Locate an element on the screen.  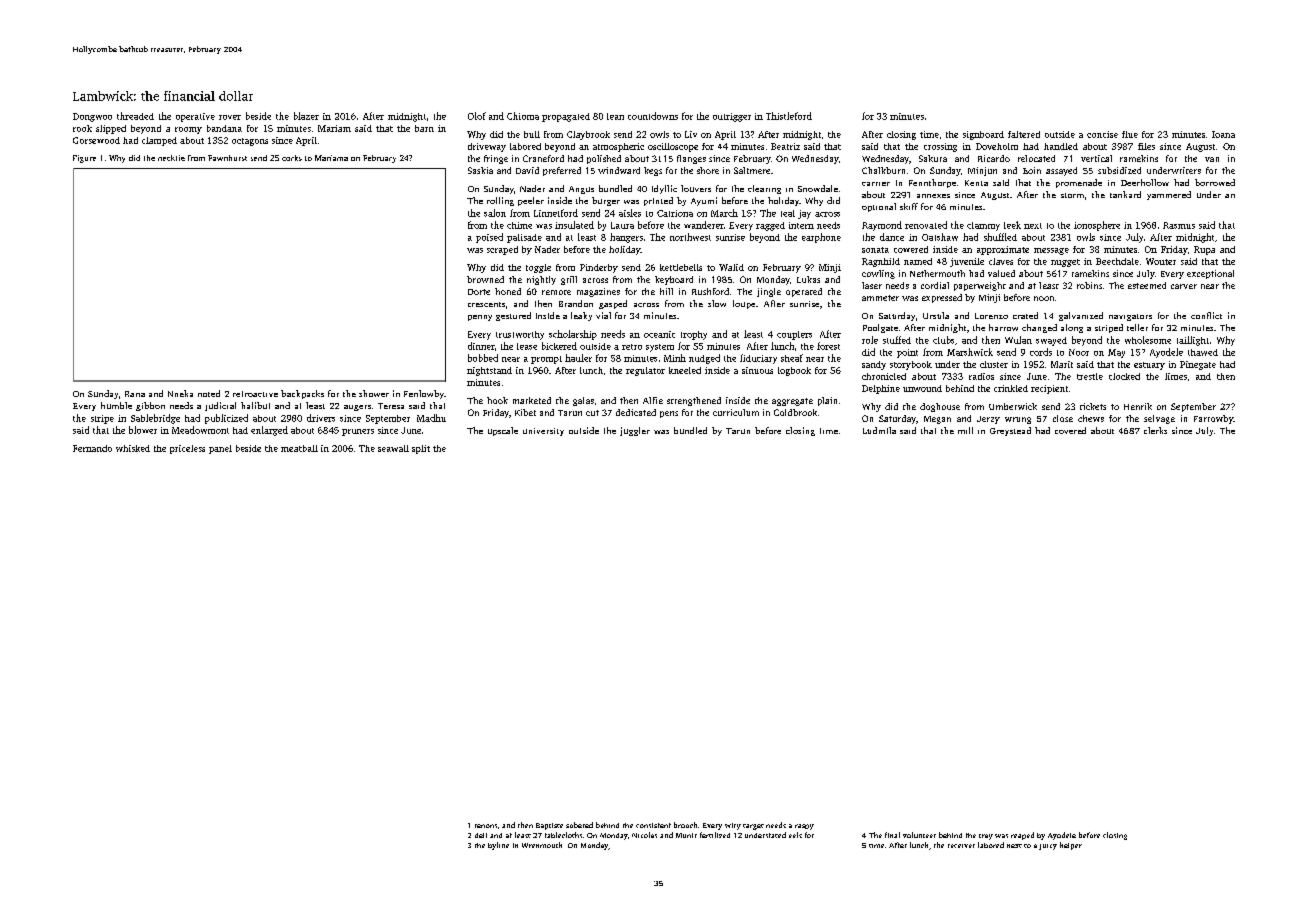
valued is located at coordinates (1001, 273).
